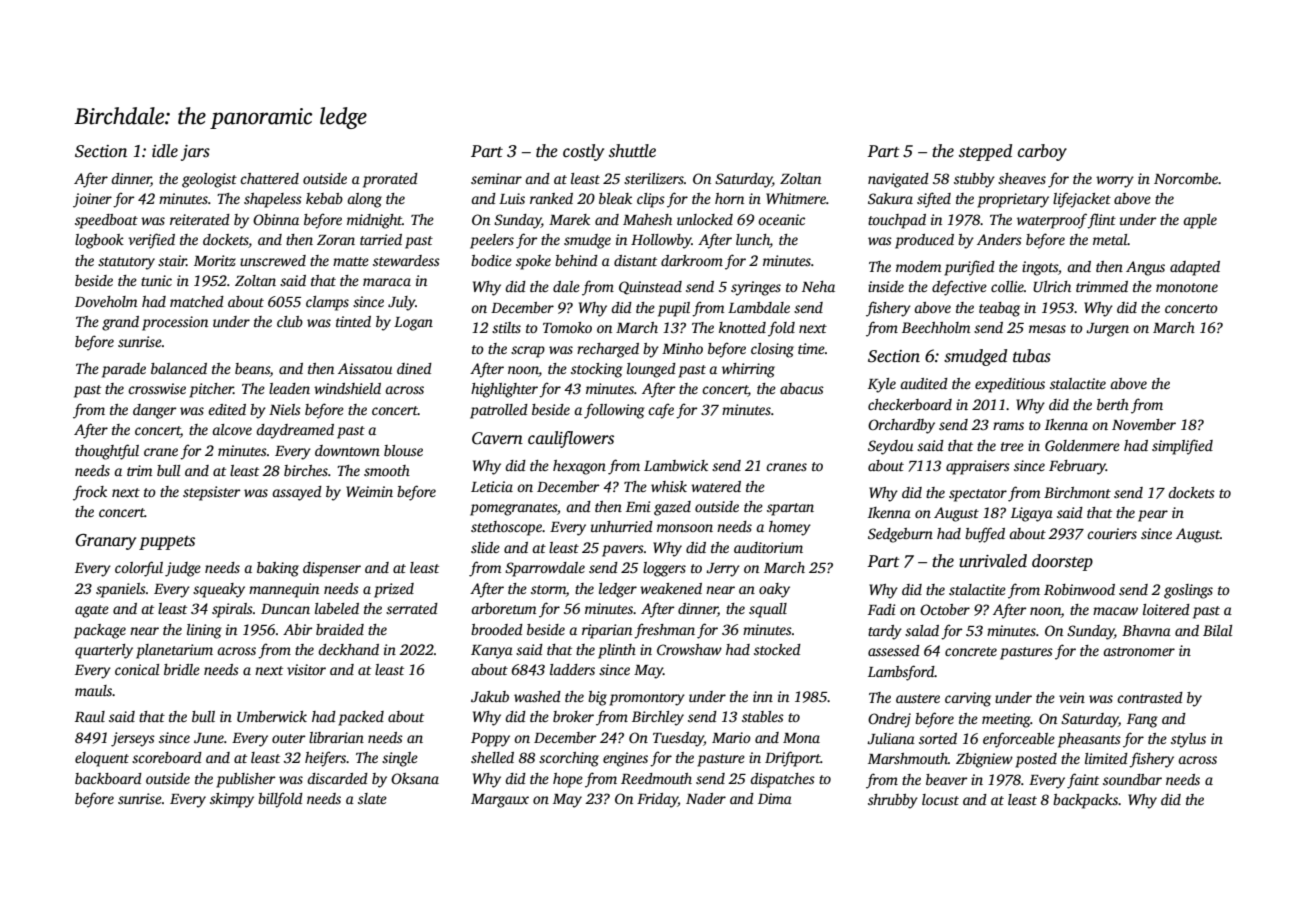  I want to click on Doveholm, so click(106, 301).
